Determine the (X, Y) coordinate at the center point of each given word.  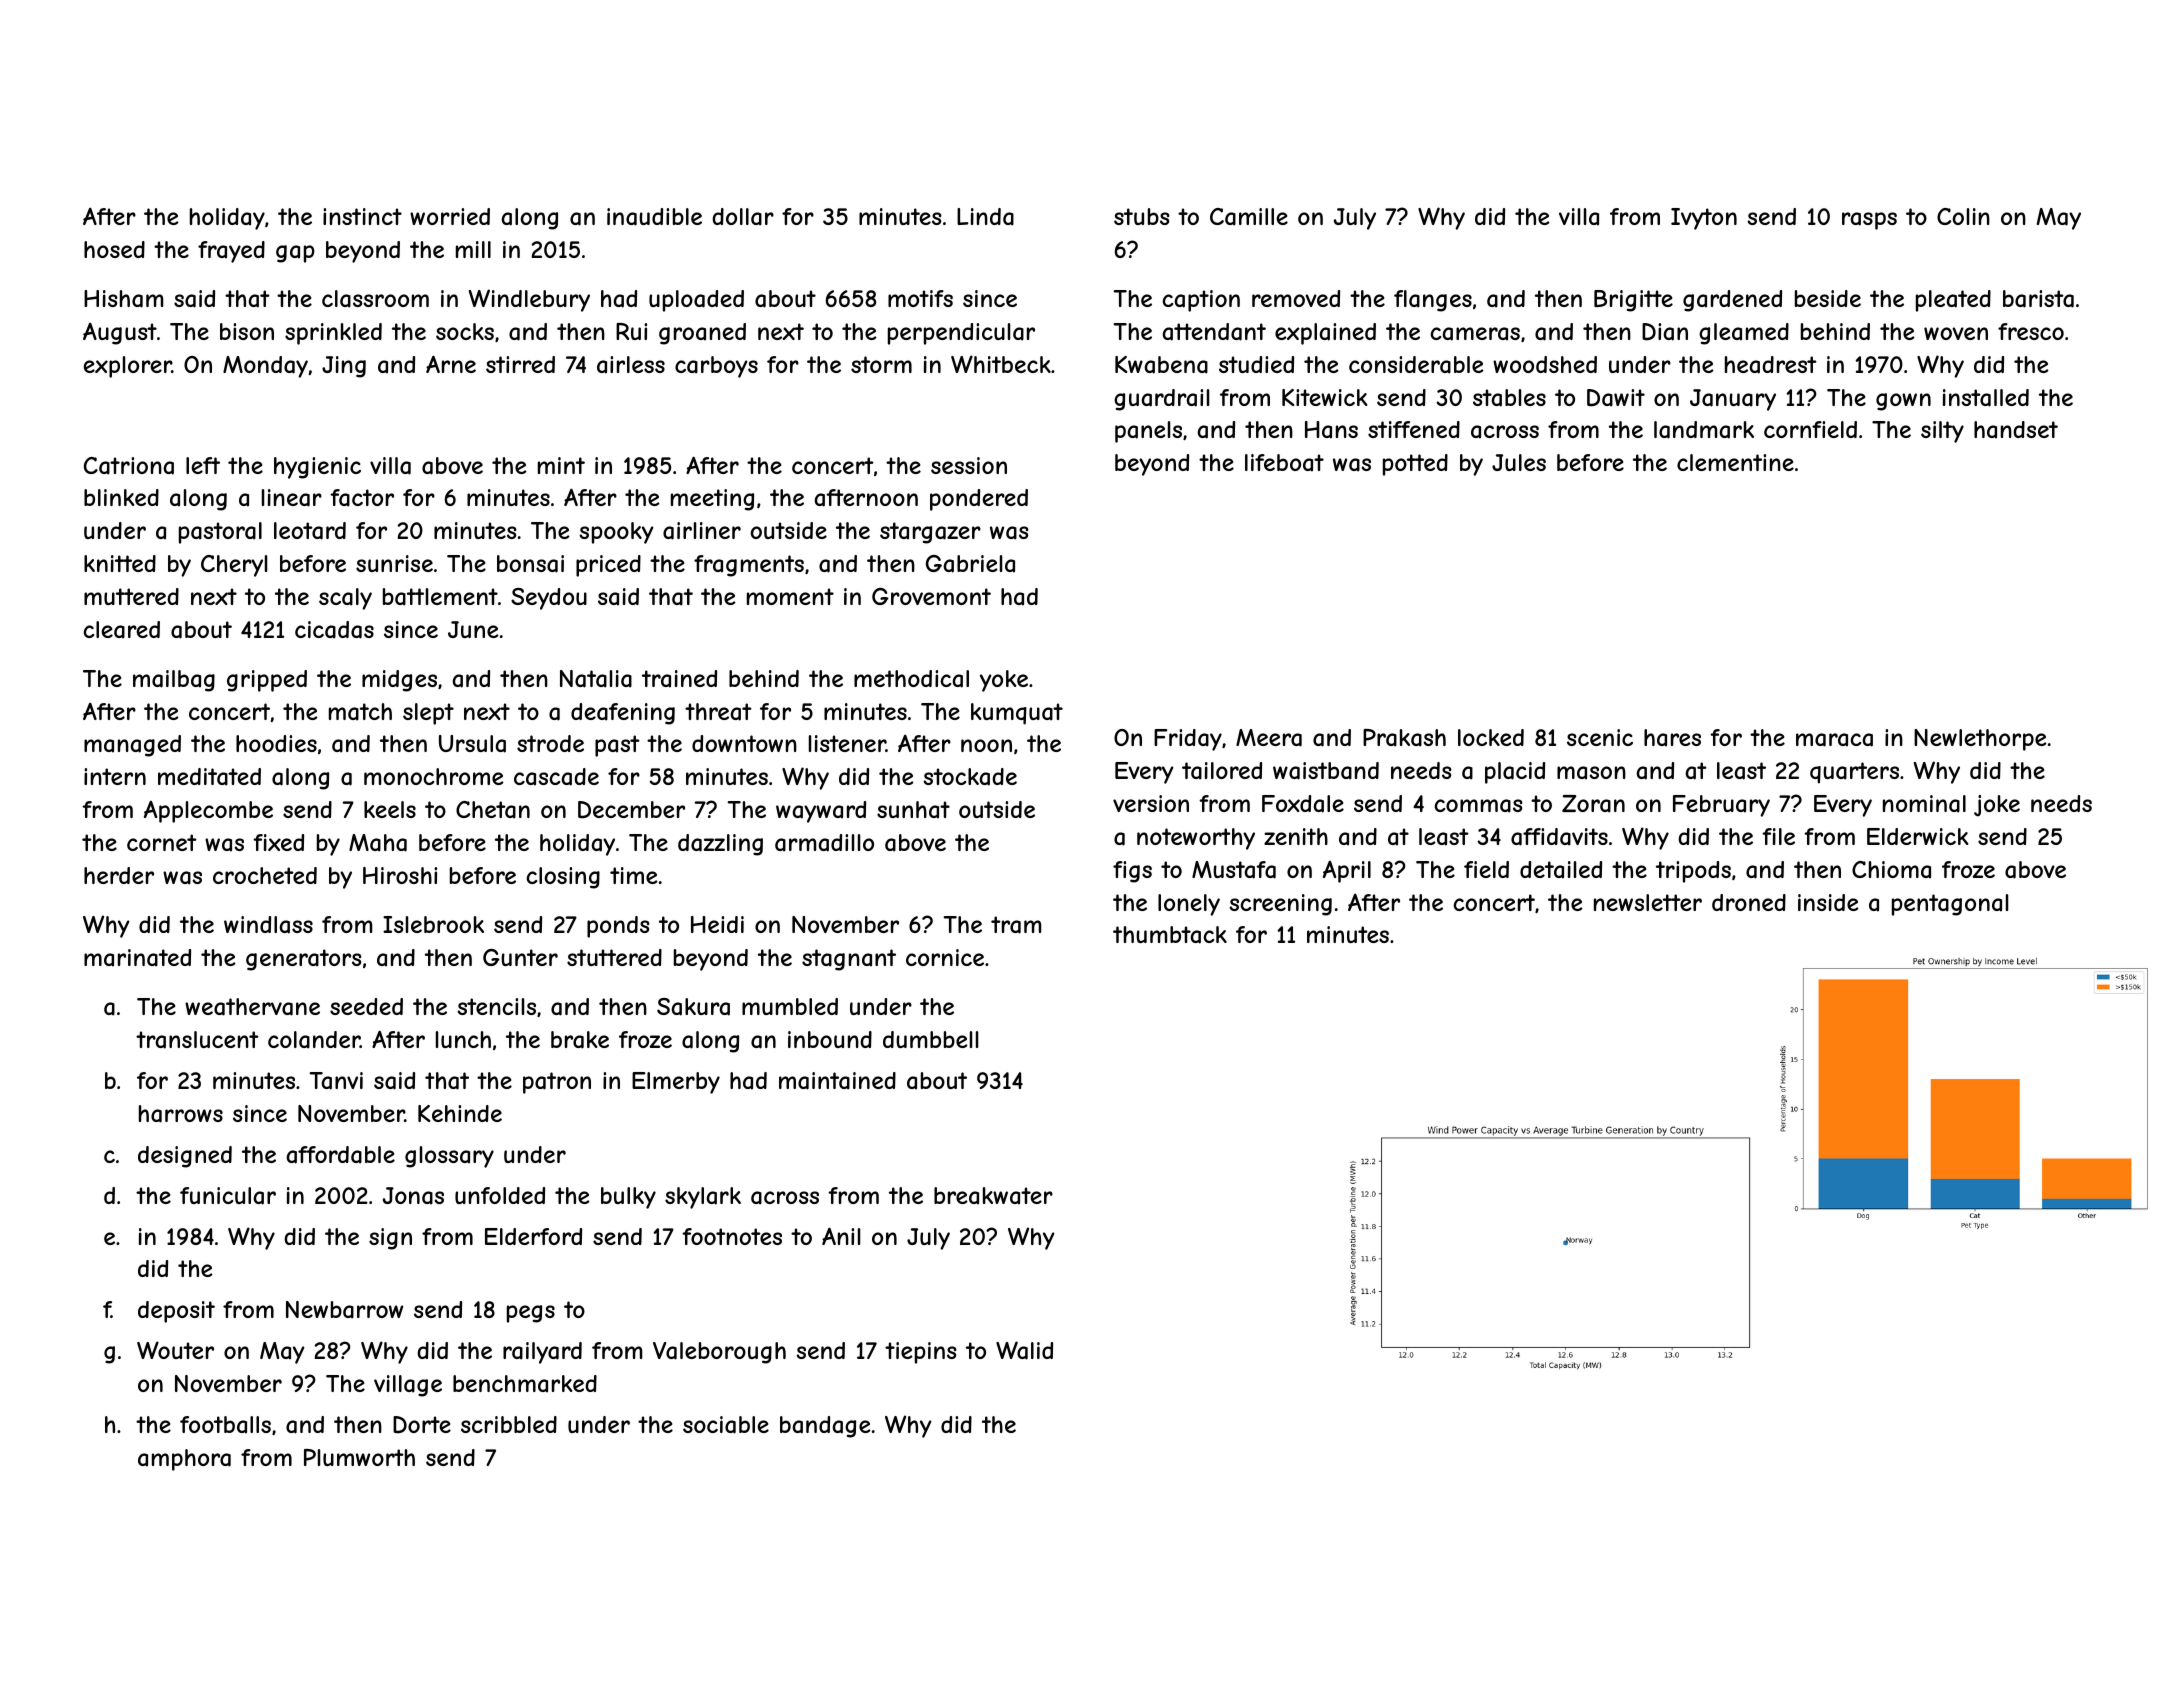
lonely (1189, 905)
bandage (825, 1427)
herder (119, 875)
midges (399, 681)
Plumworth (359, 1457)
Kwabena (1161, 365)
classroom (375, 299)
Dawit (1616, 398)
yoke (1004, 681)
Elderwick (1918, 836)
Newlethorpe (1980, 740)
